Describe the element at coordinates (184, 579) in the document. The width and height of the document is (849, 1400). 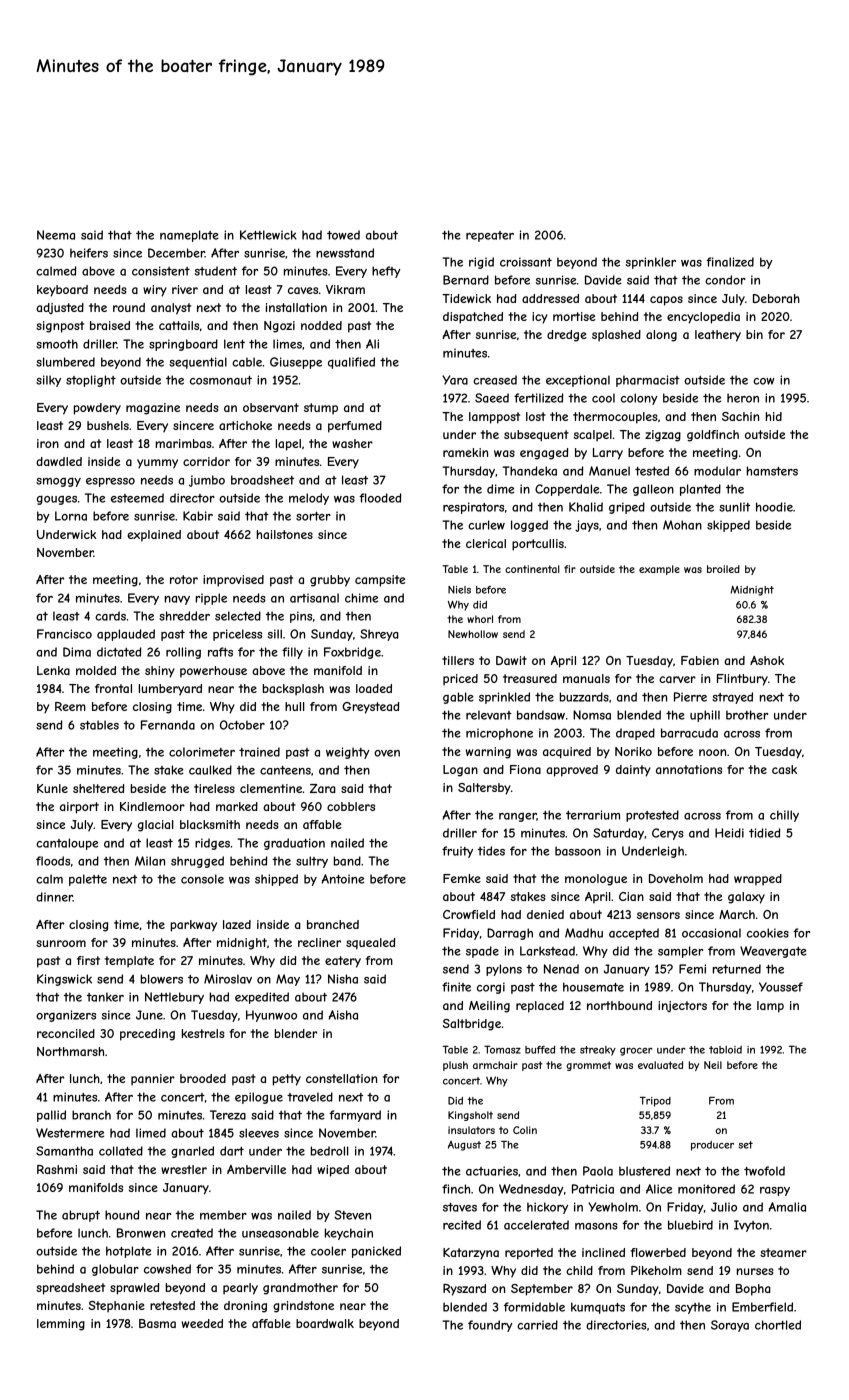
I see `rotor` at that location.
